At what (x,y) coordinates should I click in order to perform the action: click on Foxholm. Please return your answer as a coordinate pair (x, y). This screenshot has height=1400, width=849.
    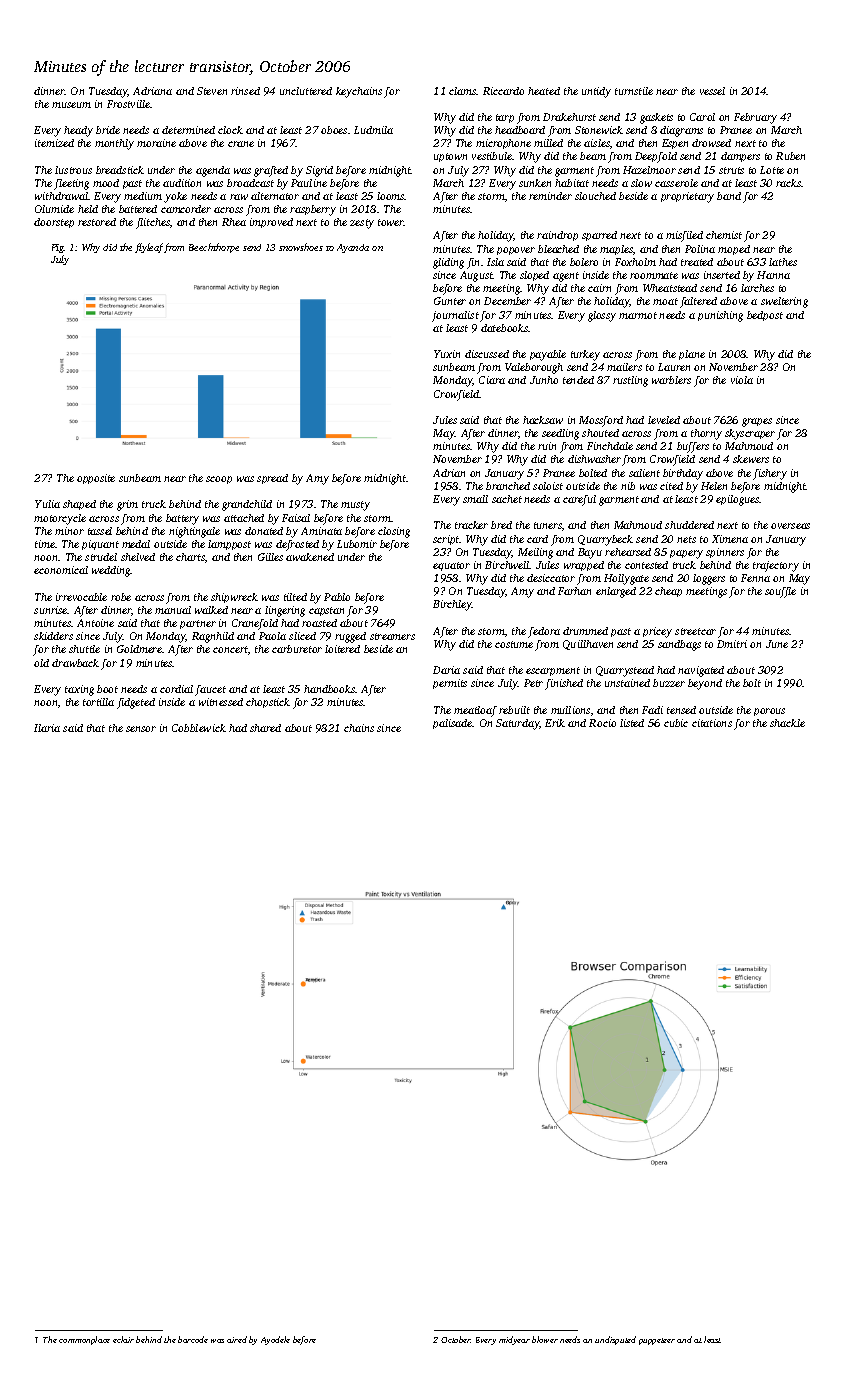
    Looking at the image, I should click on (635, 262).
